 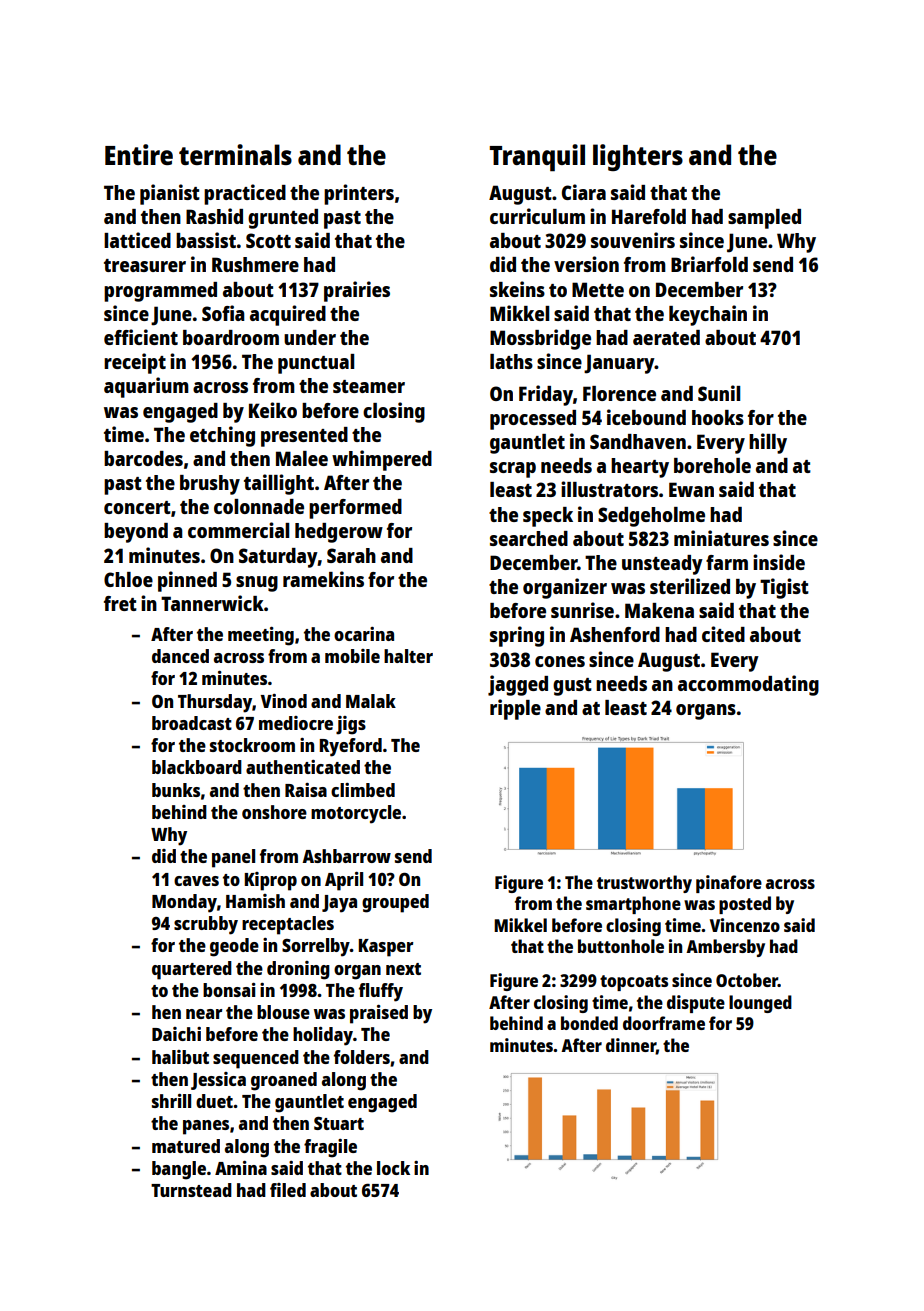 What do you see at coordinates (212, 603) in the screenshot?
I see `Tannerwick` at bounding box center [212, 603].
